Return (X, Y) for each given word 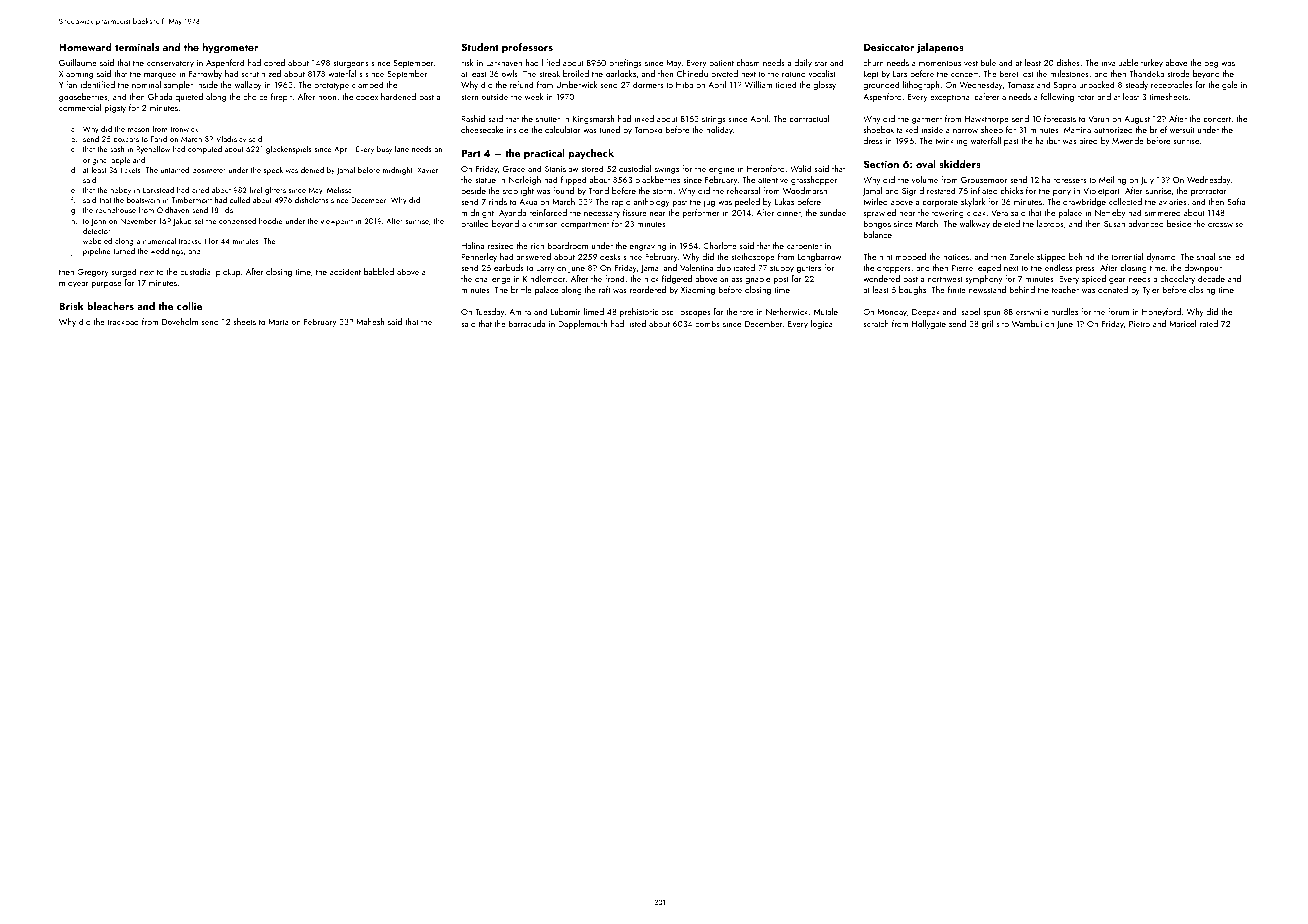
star (821, 63)
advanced (1146, 223)
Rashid (473, 118)
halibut (1048, 140)
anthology (652, 202)
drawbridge (1084, 202)
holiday (719, 130)
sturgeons (351, 64)
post (781, 280)
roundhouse (116, 210)
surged (124, 272)
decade (1211, 278)
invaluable (1120, 62)
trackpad (123, 322)
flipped (573, 180)
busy (384, 150)
